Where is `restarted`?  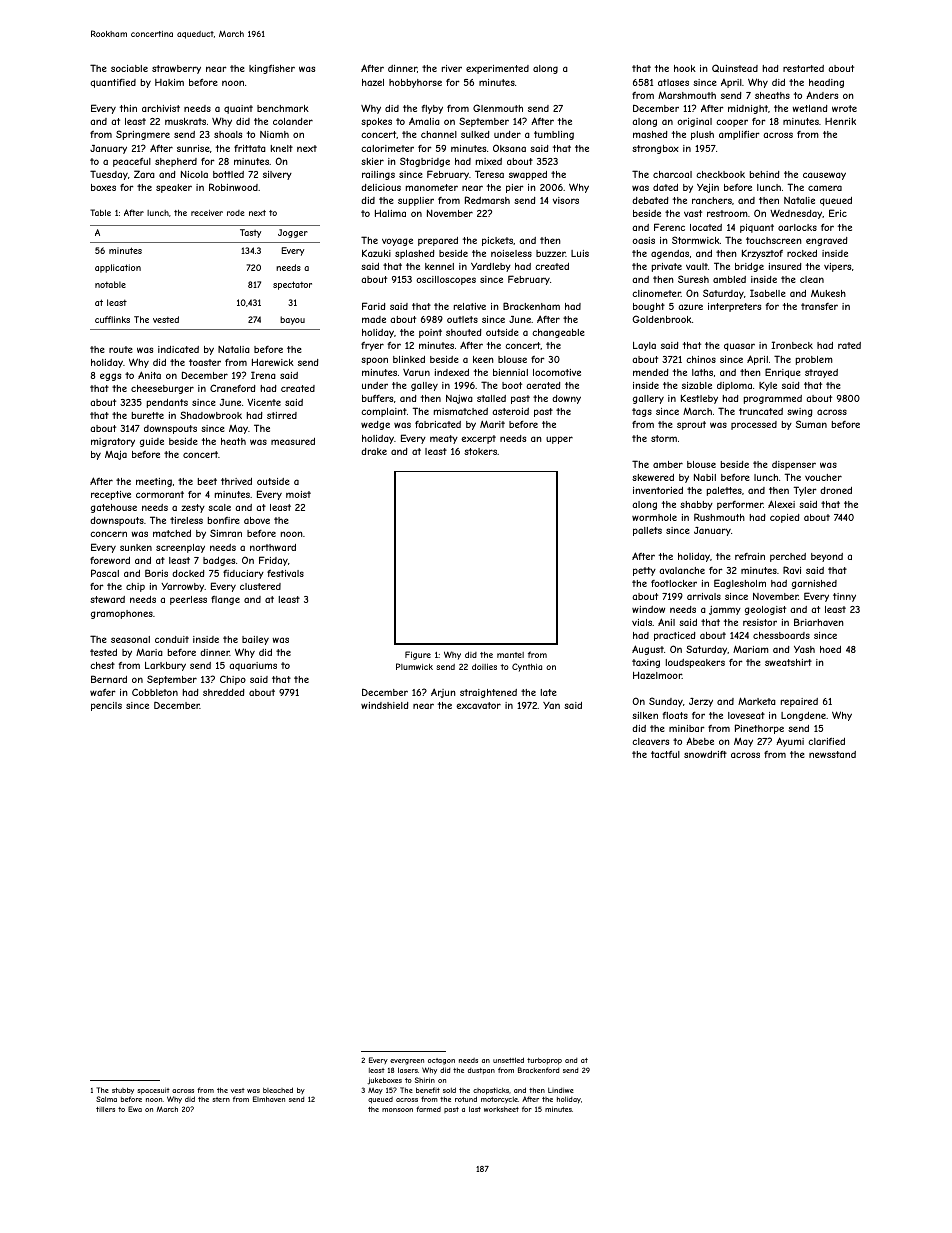
restarted is located at coordinates (803, 68).
